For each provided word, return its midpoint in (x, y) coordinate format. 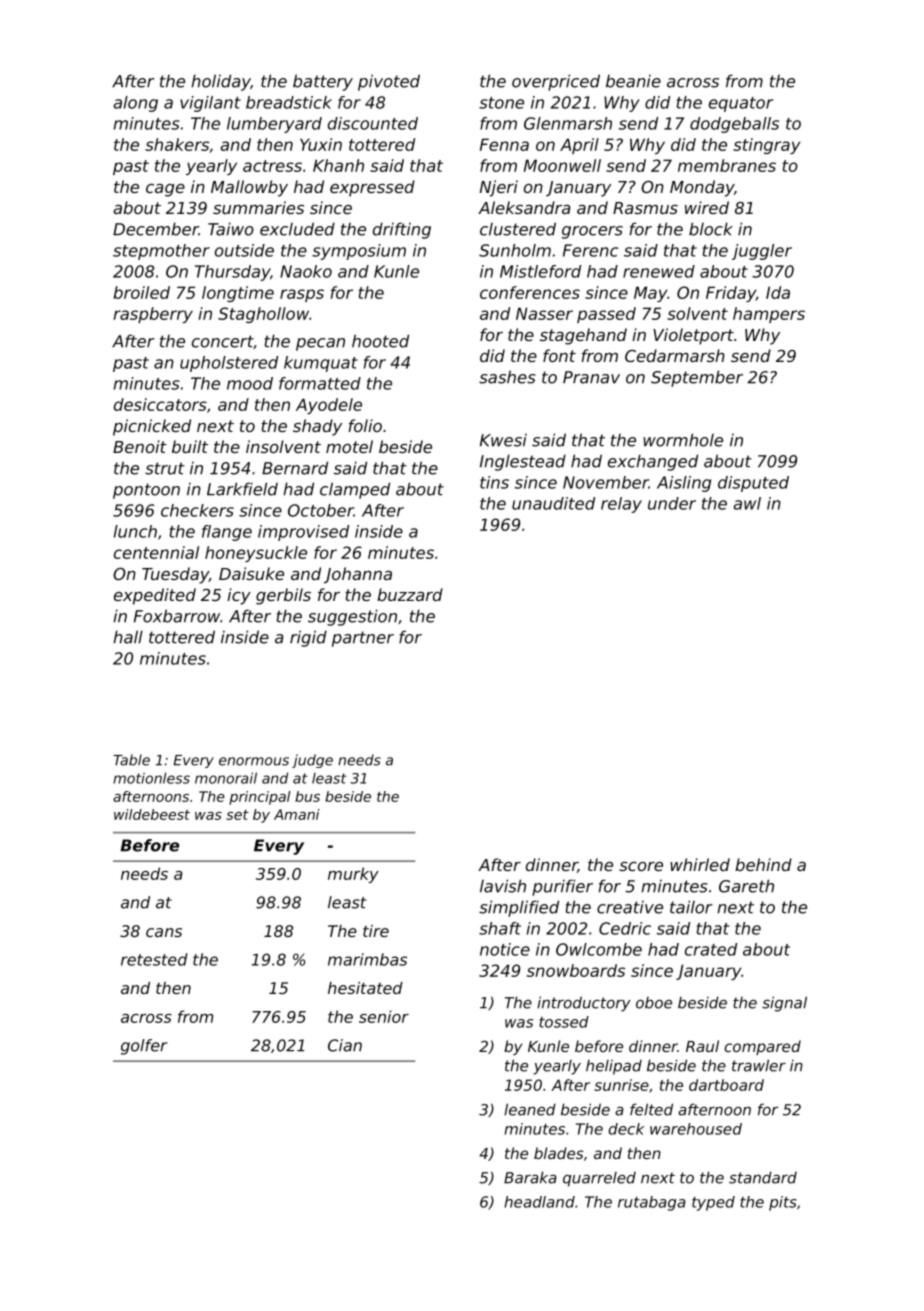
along (135, 104)
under (672, 503)
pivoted (389, 82)
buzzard (410, 594)
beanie (633, 81)
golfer (144, 1047)
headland (539, 1202)
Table (131, 760)
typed (713, 1203)
